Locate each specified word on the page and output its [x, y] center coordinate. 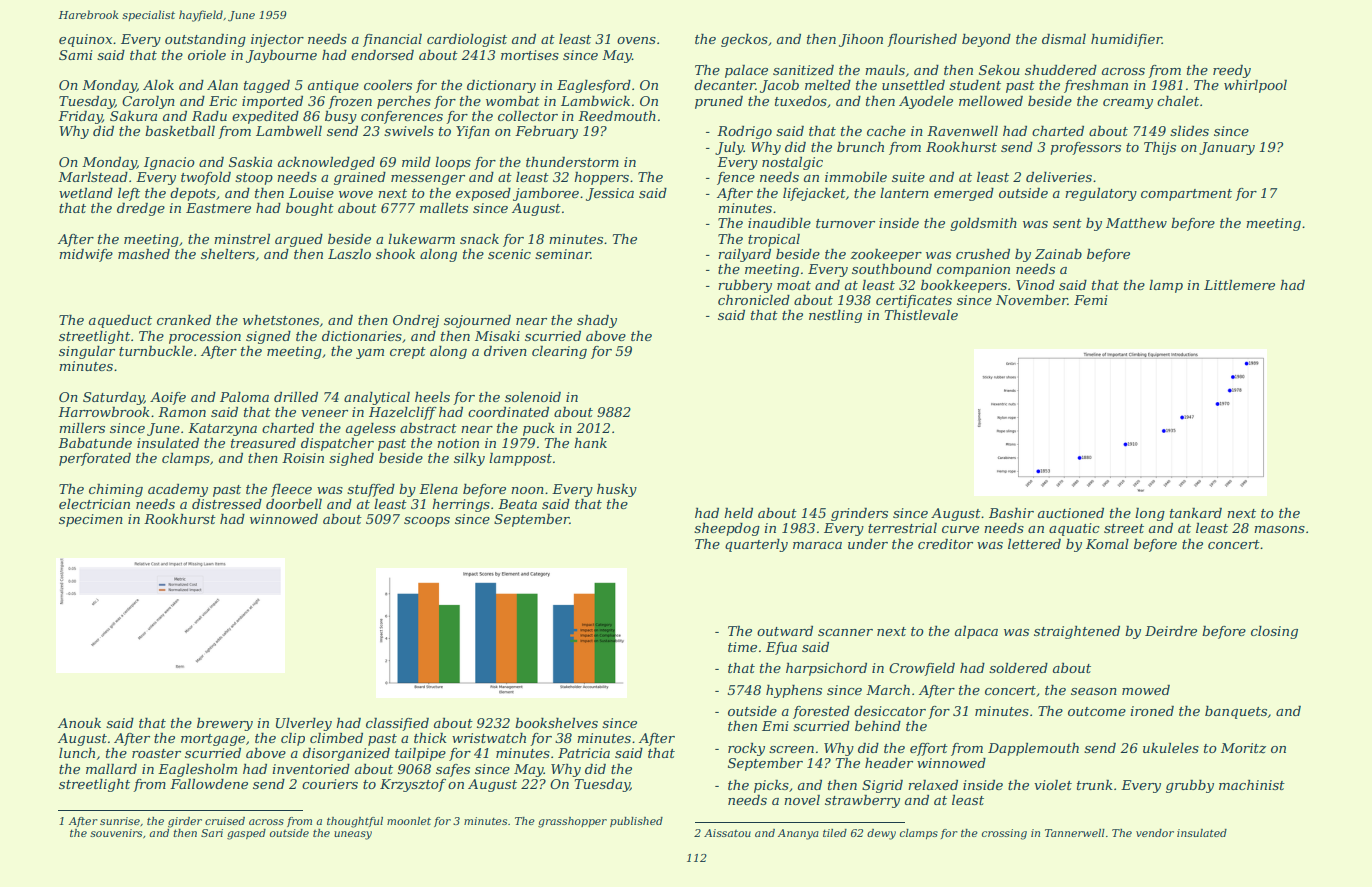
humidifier [1126, 40]
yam [370, 354]
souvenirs [116, 833]
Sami [76, 55]
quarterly [756, 545]
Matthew [1136, 223]
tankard [1196, 513]
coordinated [508, 412]
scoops [427, 522]
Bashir [1011, 513]
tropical [774, 240]
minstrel [242, 239]
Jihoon [861, 40]
